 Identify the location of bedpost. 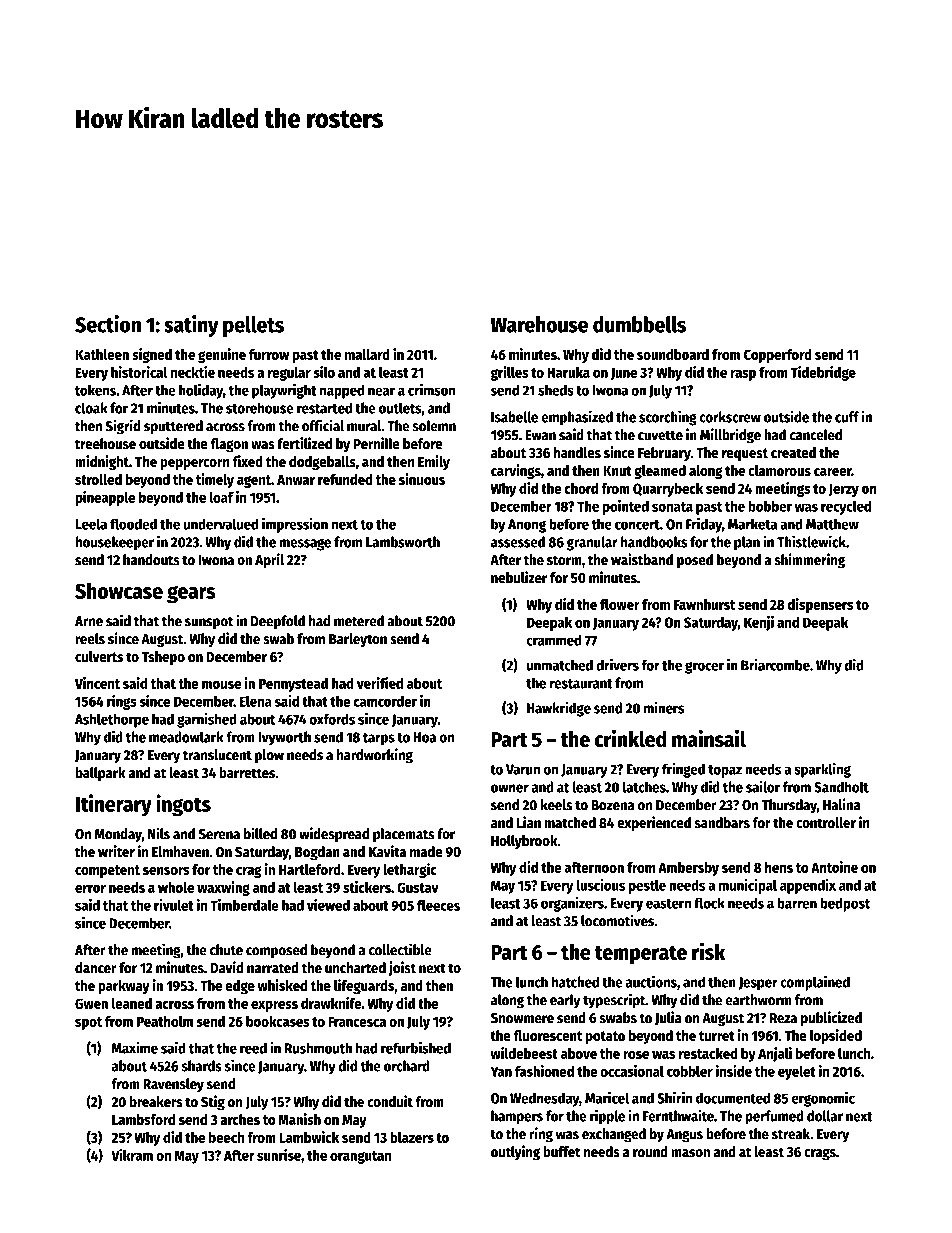
(845, 904).
